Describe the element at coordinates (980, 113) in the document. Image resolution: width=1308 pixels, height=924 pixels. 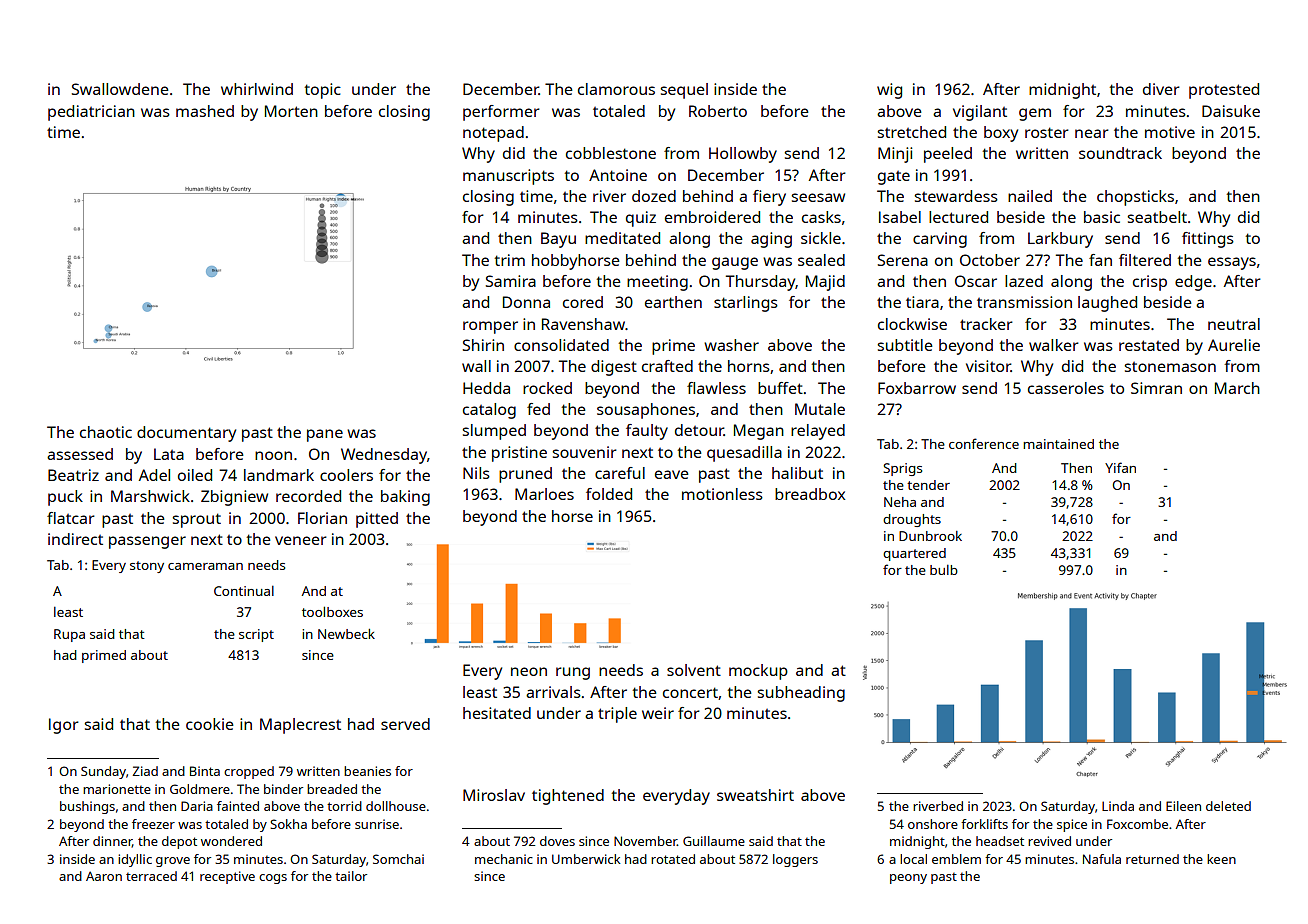
I see `vigilant` at that location.
